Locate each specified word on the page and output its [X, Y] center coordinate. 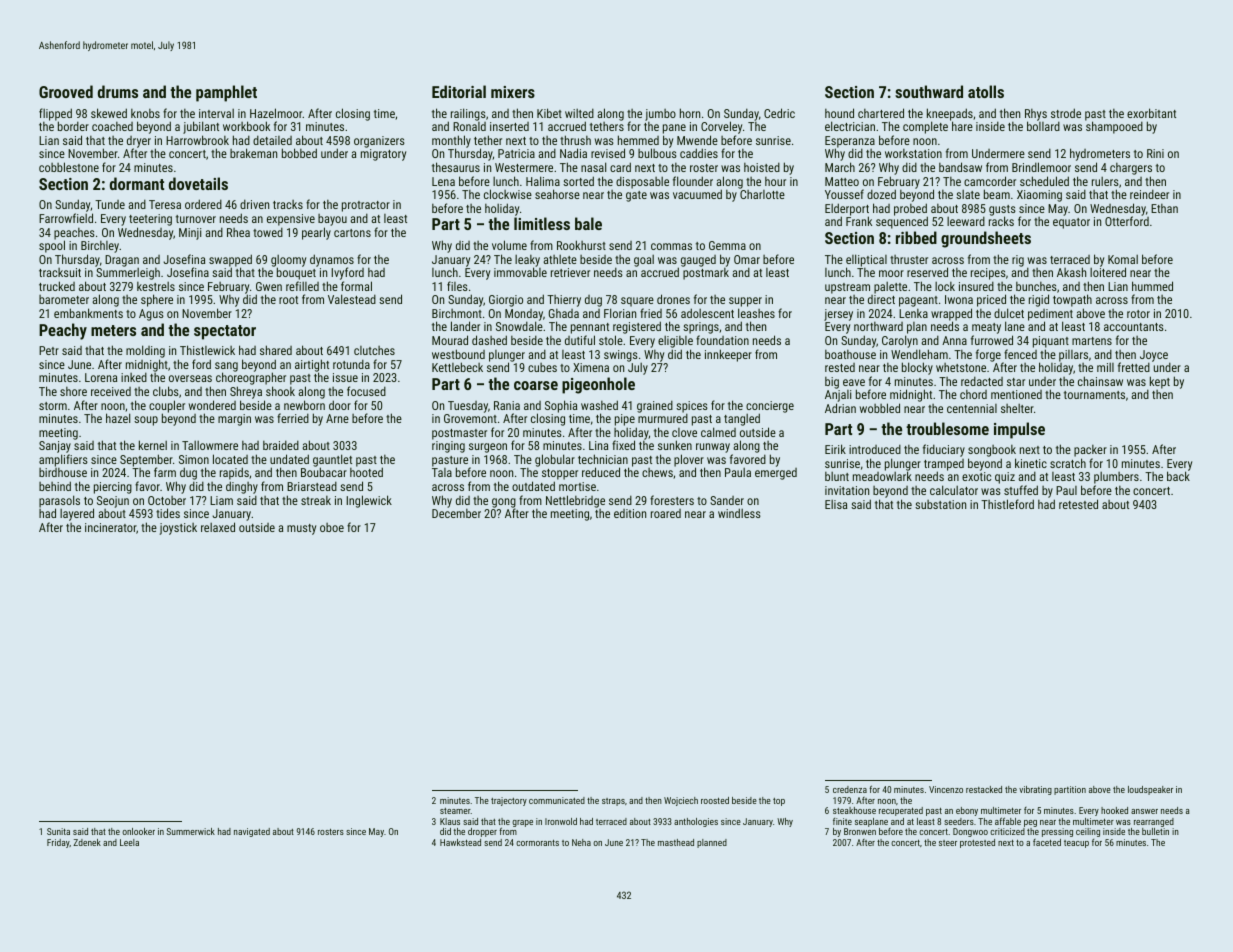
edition [630, 513]
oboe [332, 527]
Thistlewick [207, 350]
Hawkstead [460, 842]
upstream [847, 288]
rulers [1105, 181]
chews [657, 472]
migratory [383, 155]
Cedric [779, 113]
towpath [1072, 300]
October [167, 500]
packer [1090, 451]
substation [940, 504]
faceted [1047, 842]
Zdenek [87, 842]
